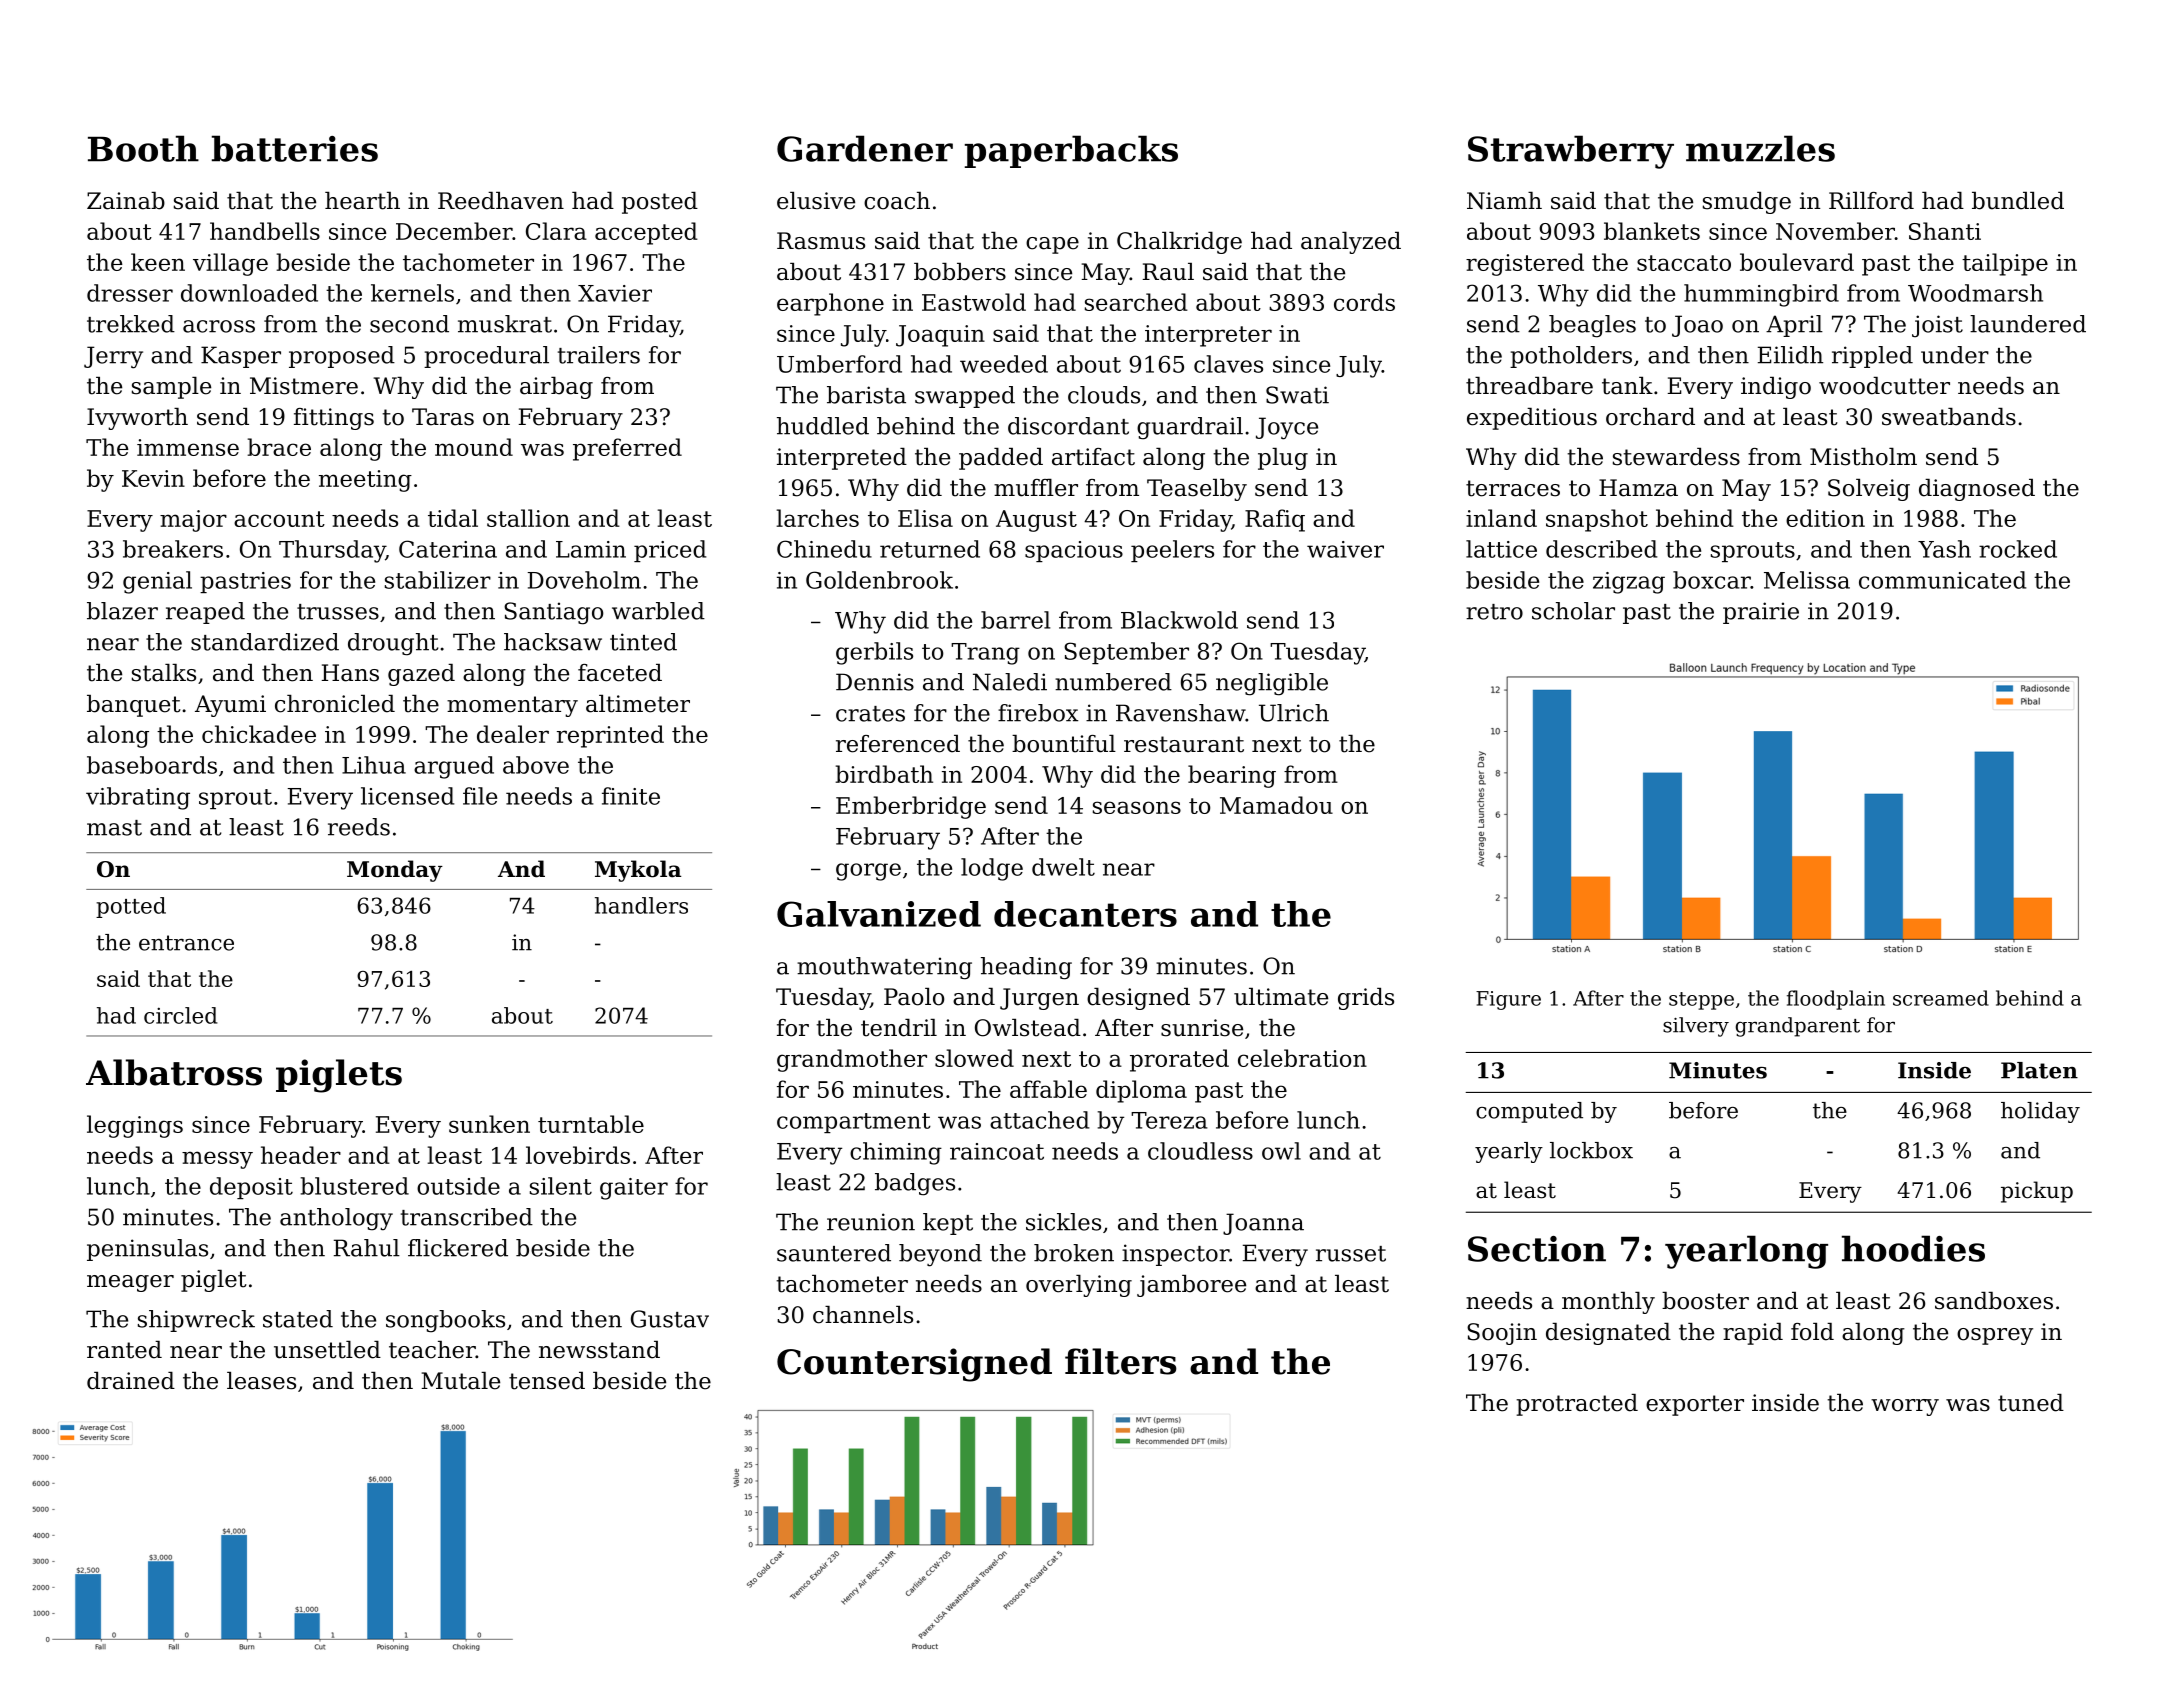 This image has height=1683, width=2178. Describe the element at coordinates (865, 148) in the image. I see `Gardener` at that location.
